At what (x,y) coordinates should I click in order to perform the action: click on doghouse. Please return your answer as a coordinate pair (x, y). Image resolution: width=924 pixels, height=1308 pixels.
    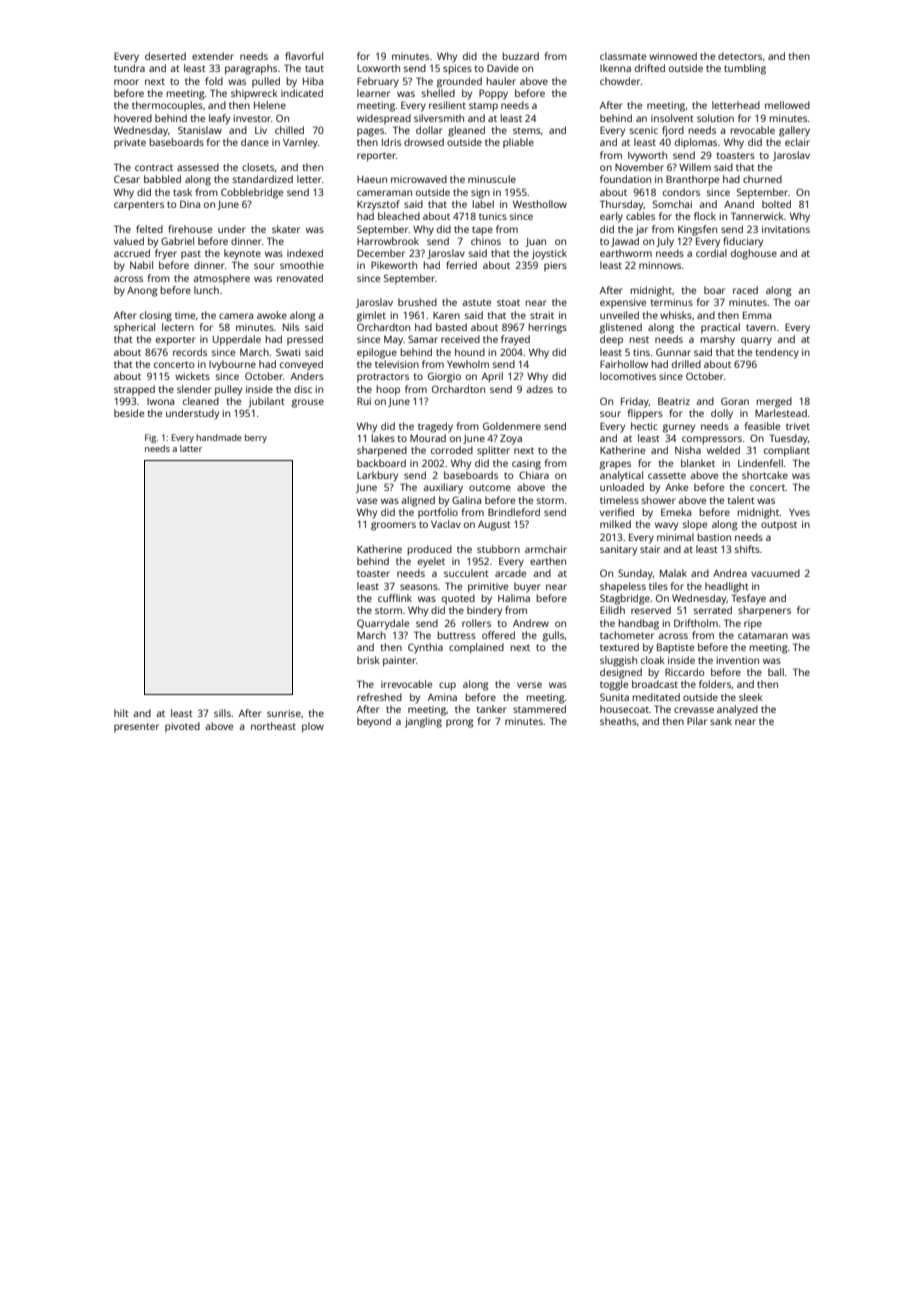
    Looking at the image, I should click on (754, 254).
